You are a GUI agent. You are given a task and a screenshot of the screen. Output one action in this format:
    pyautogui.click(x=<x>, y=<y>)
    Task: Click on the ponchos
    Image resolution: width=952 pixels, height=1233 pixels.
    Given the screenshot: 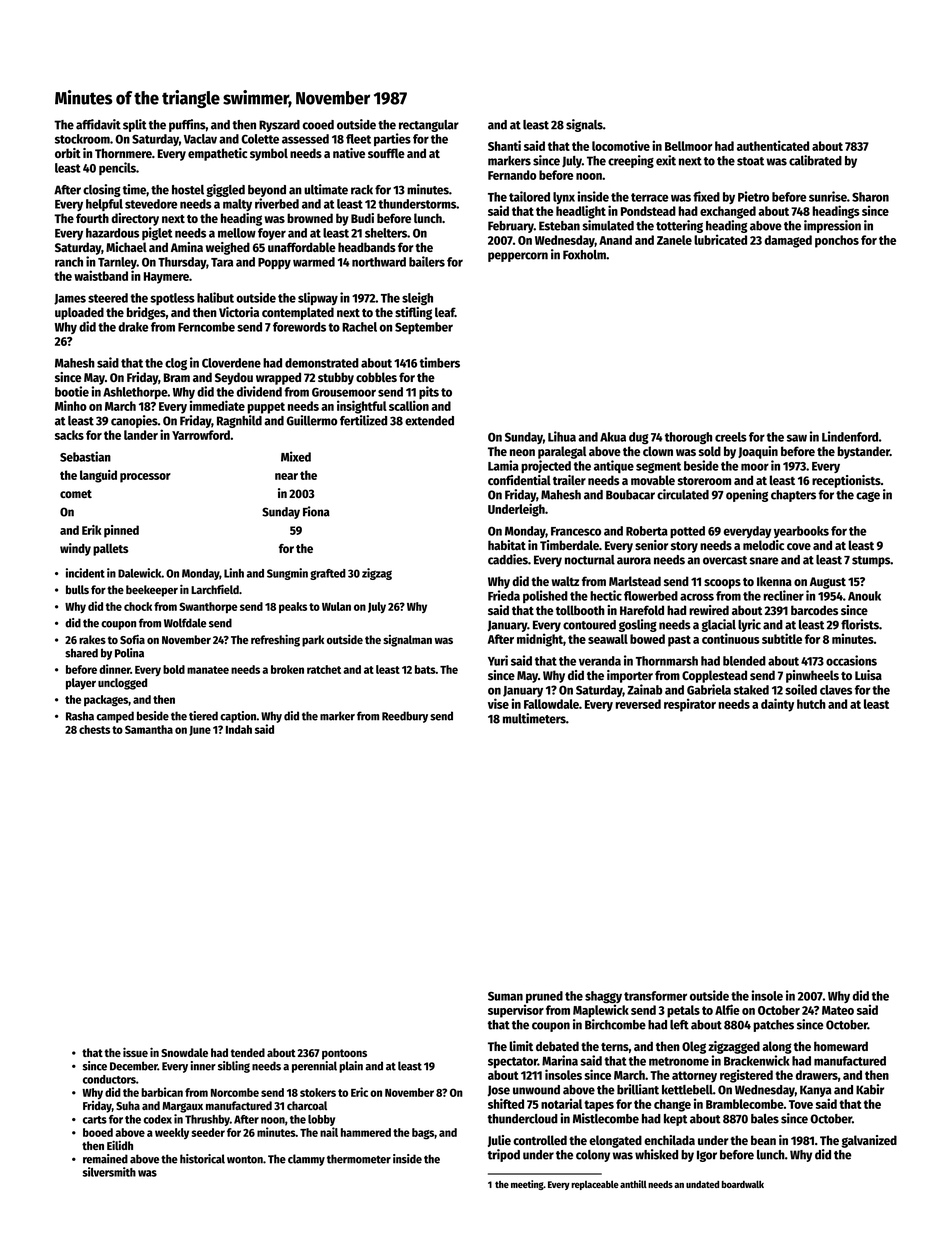 What is the action you would take?
    pyautogui.click(x=837, y=241)
